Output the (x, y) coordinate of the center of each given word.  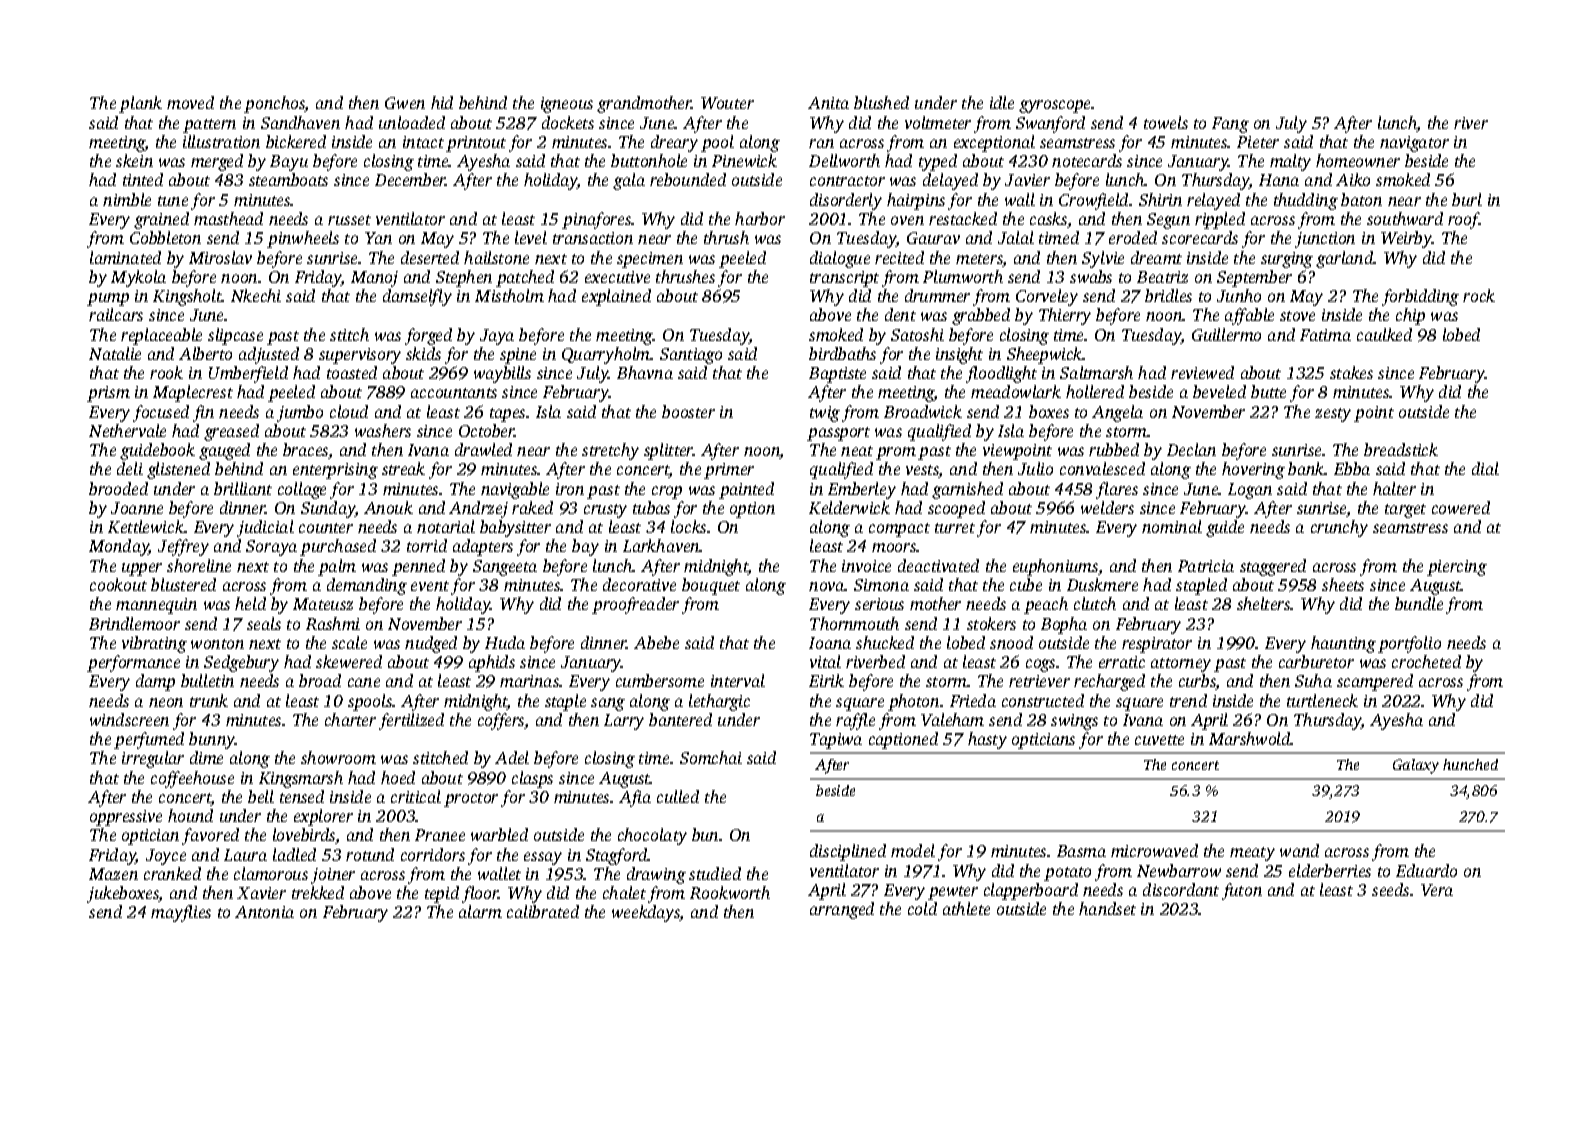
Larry (624, 722)
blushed (881, 102)
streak (403, 468)
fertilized (411, 721)
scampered (1375, 682)
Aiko (1353, 179)
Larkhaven (661, 545)
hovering (1253, 470)
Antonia (264, 912)
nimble (127, 199)
